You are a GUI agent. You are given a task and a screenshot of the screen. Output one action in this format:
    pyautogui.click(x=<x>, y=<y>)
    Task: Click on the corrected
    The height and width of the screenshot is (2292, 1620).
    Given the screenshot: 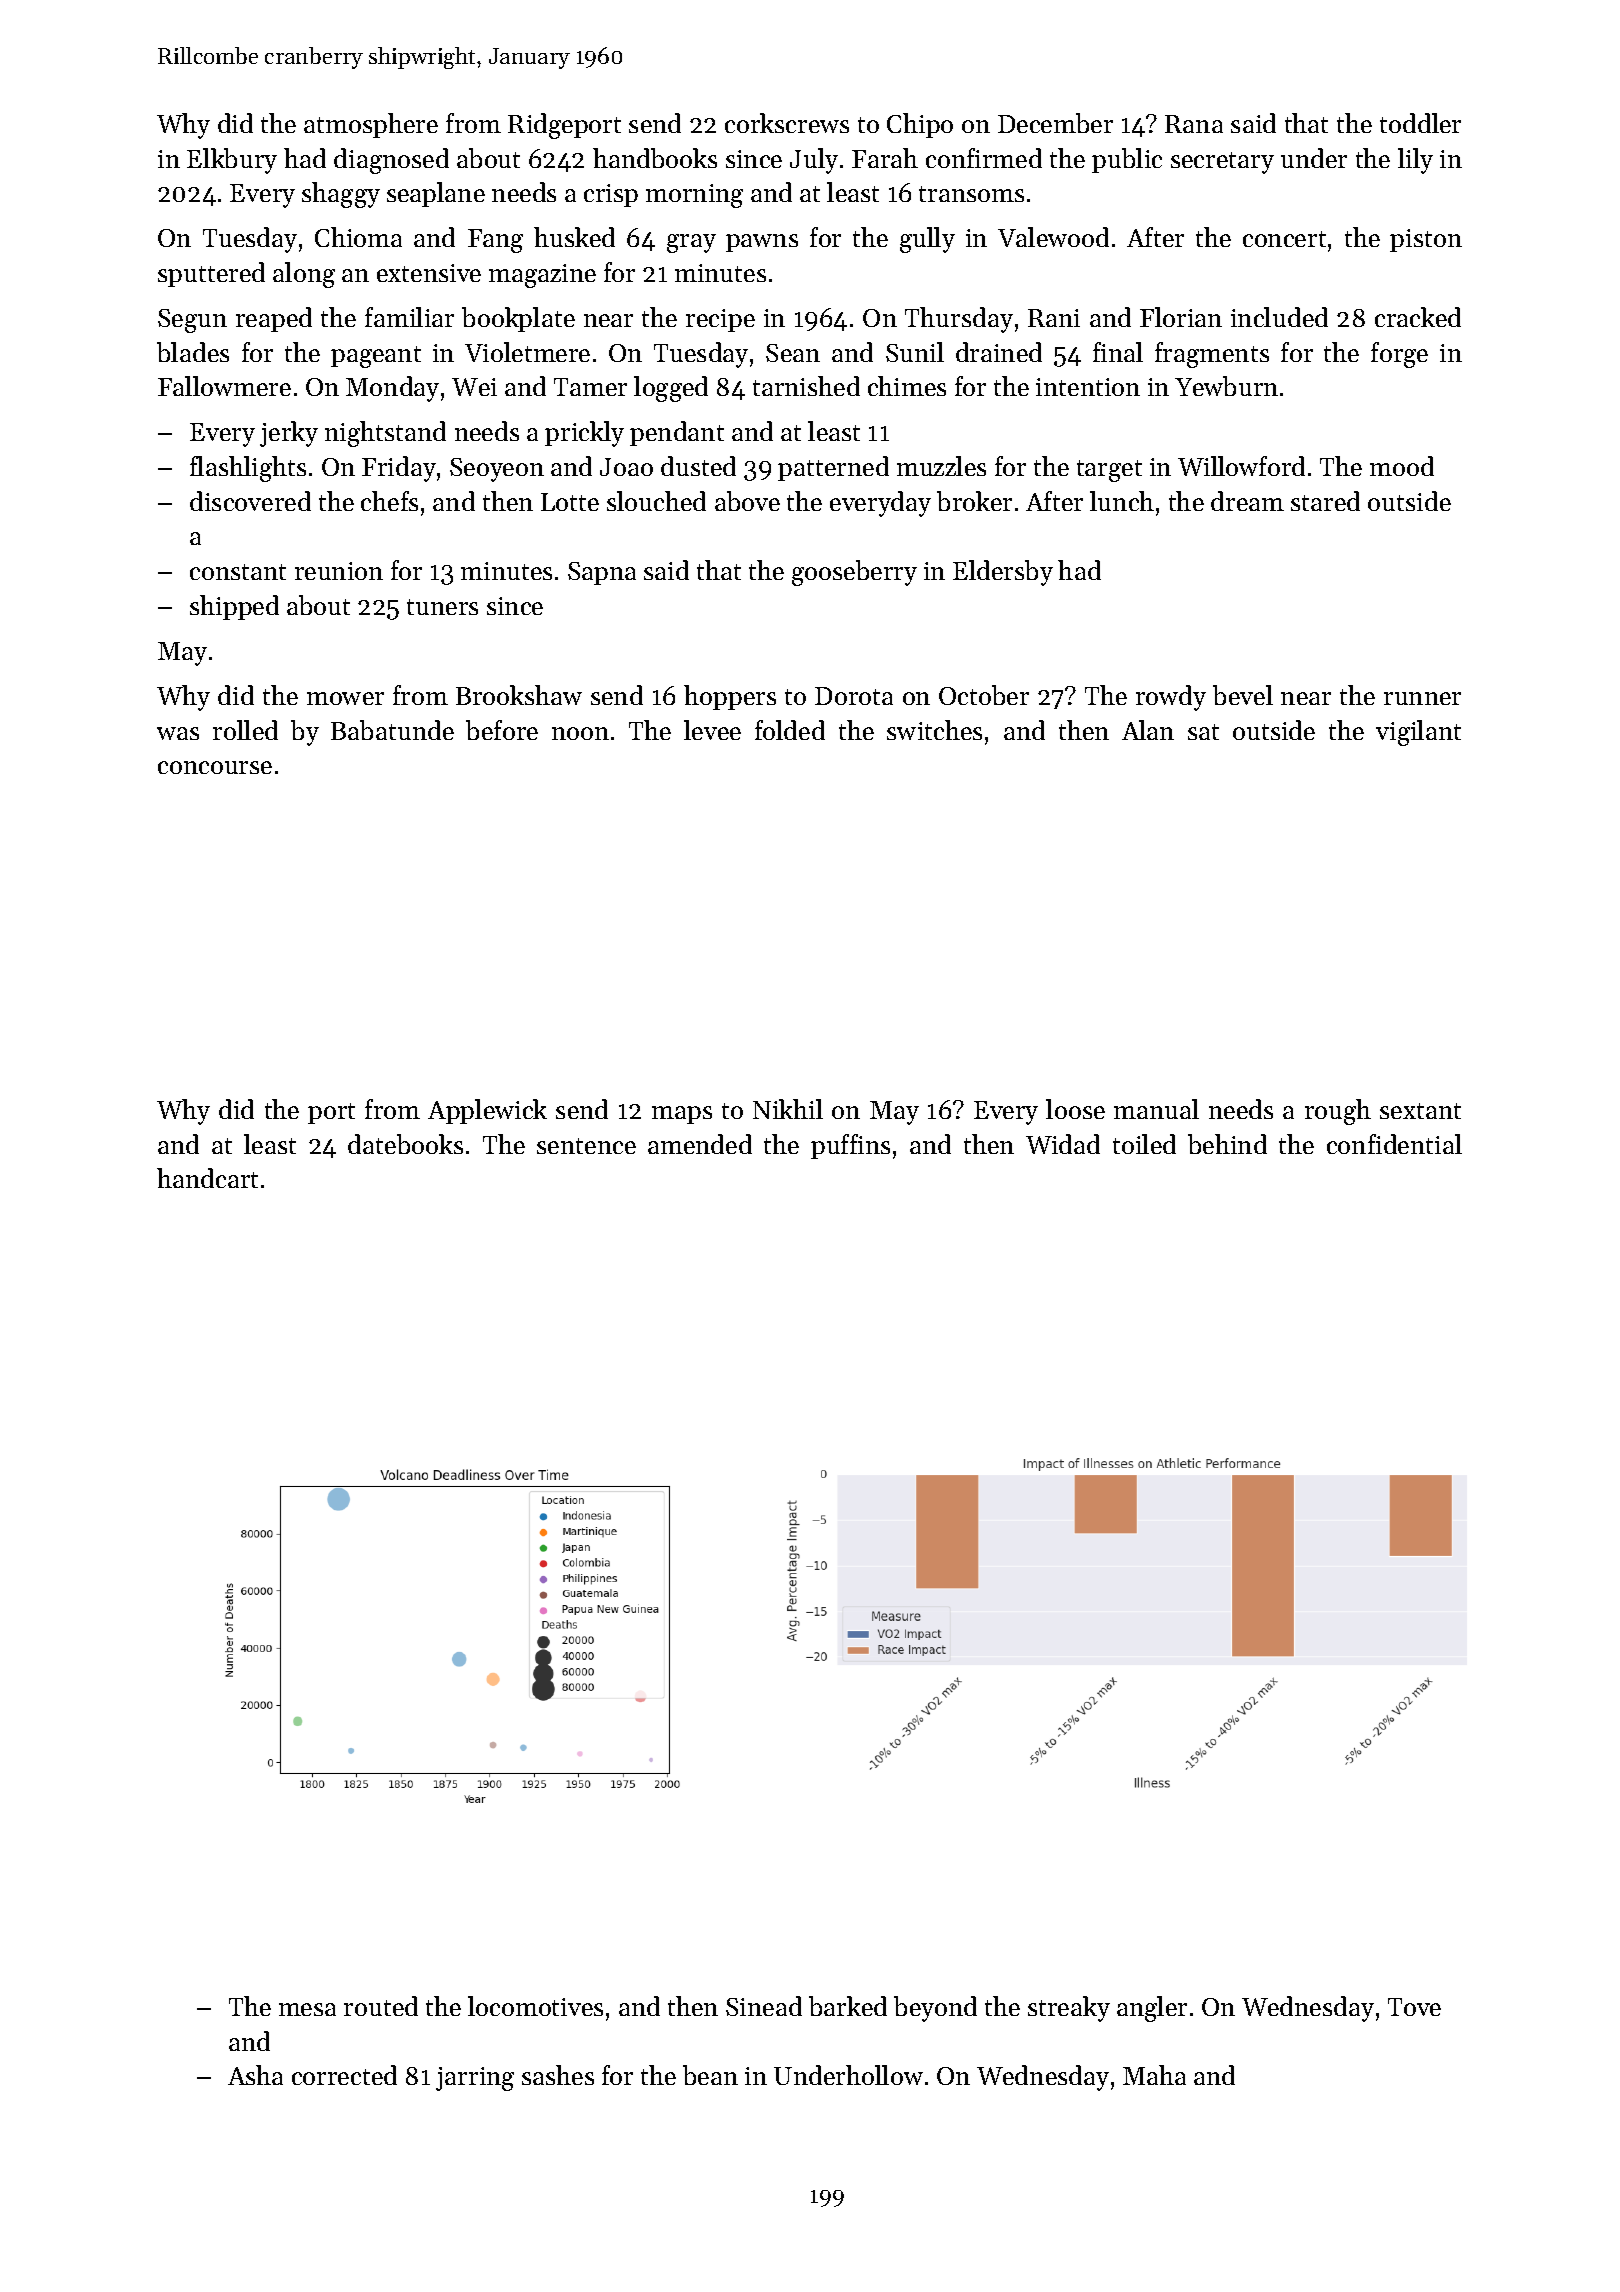 What is the action you would take?
    pyautogui.click(x=344, y=2075)
